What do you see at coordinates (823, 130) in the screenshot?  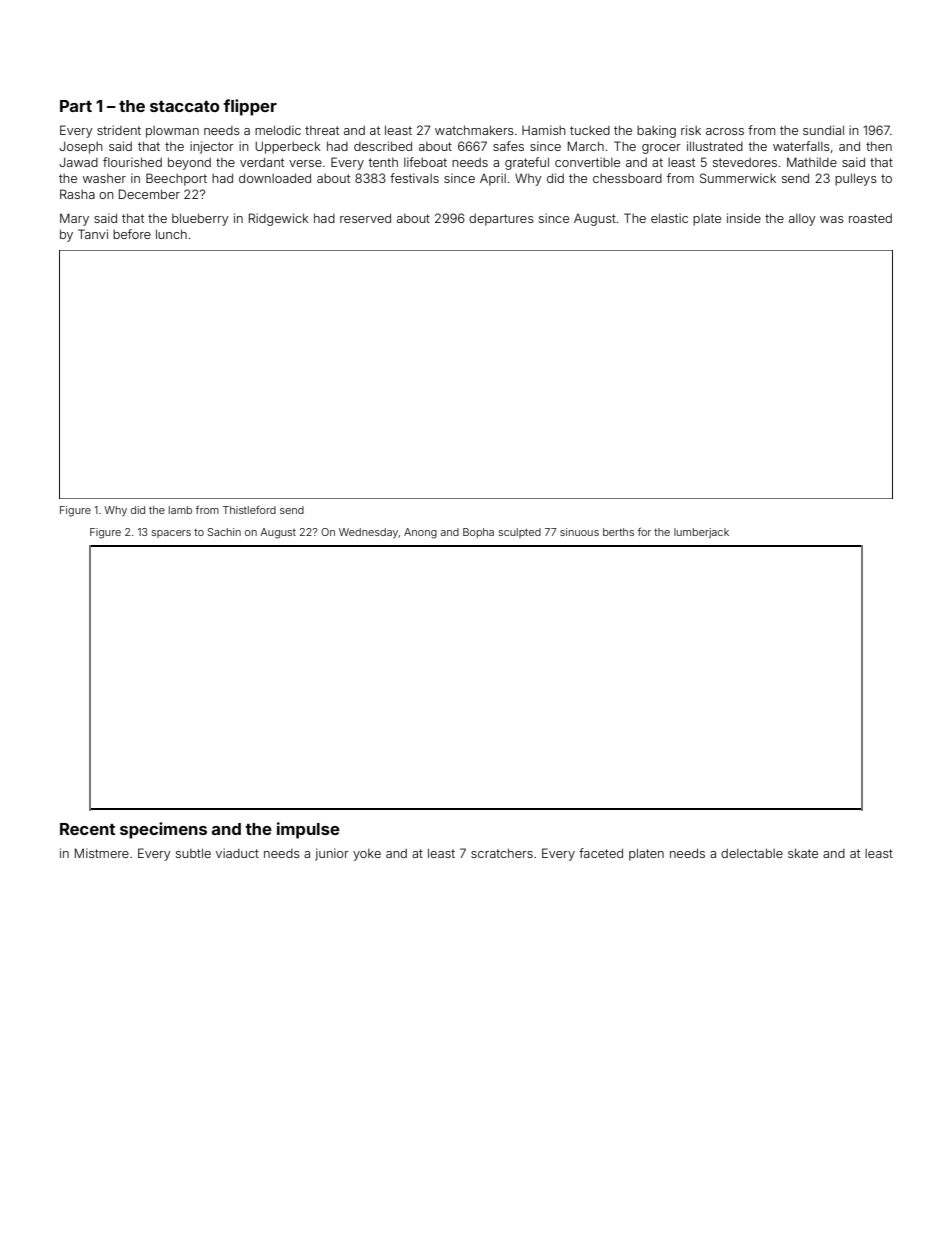 I see `sundial` at bounding box center [823, 130].
